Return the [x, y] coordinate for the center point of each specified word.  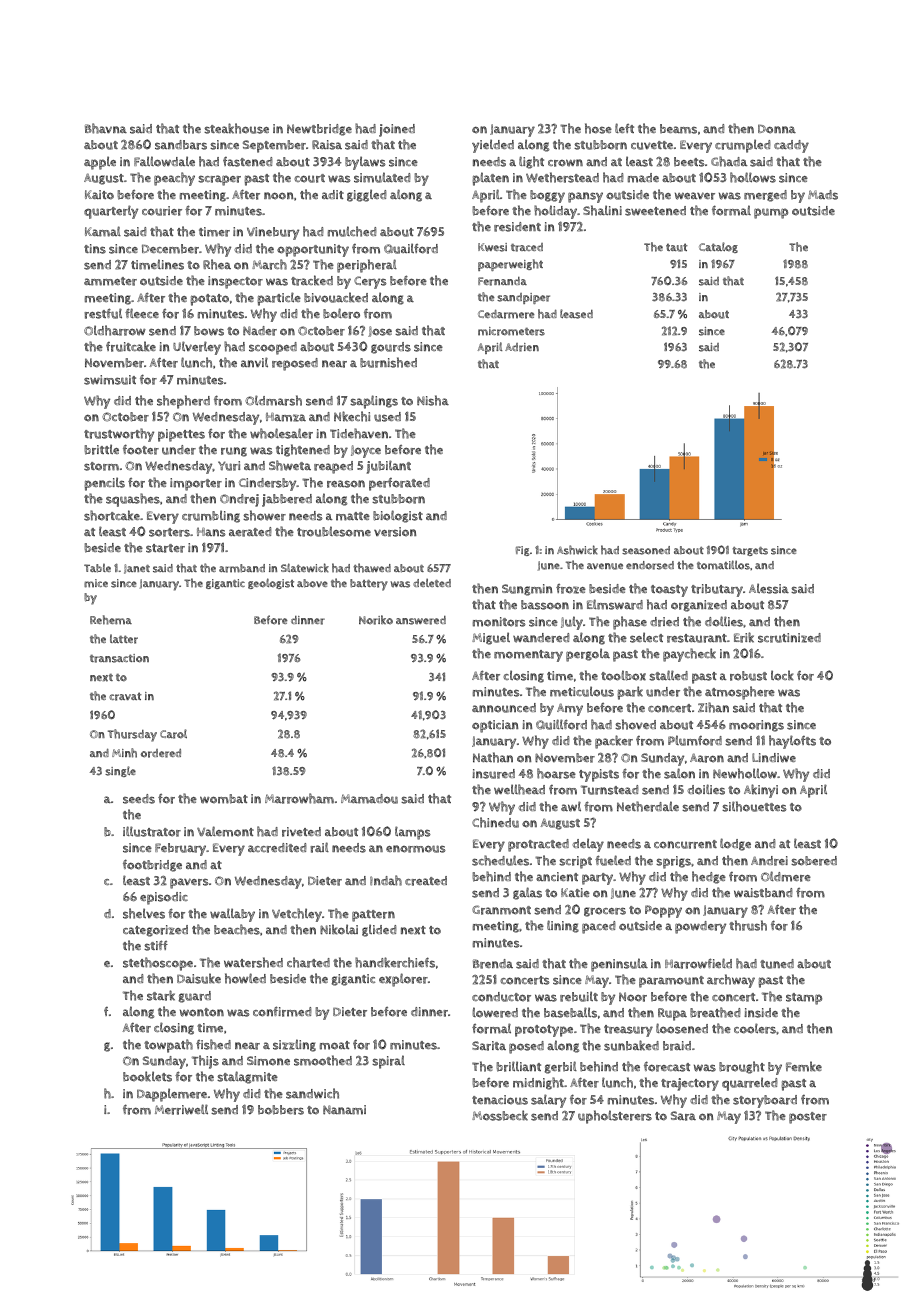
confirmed [282, 1011]
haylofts [792, 742]
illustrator [152, 831]
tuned [777, 964]
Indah [386, 880]
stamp [804, 999]
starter [165, 548]
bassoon [545, 605]
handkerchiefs [395, 962]
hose [598, 128]
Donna [777, 129]
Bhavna [106, 128]
